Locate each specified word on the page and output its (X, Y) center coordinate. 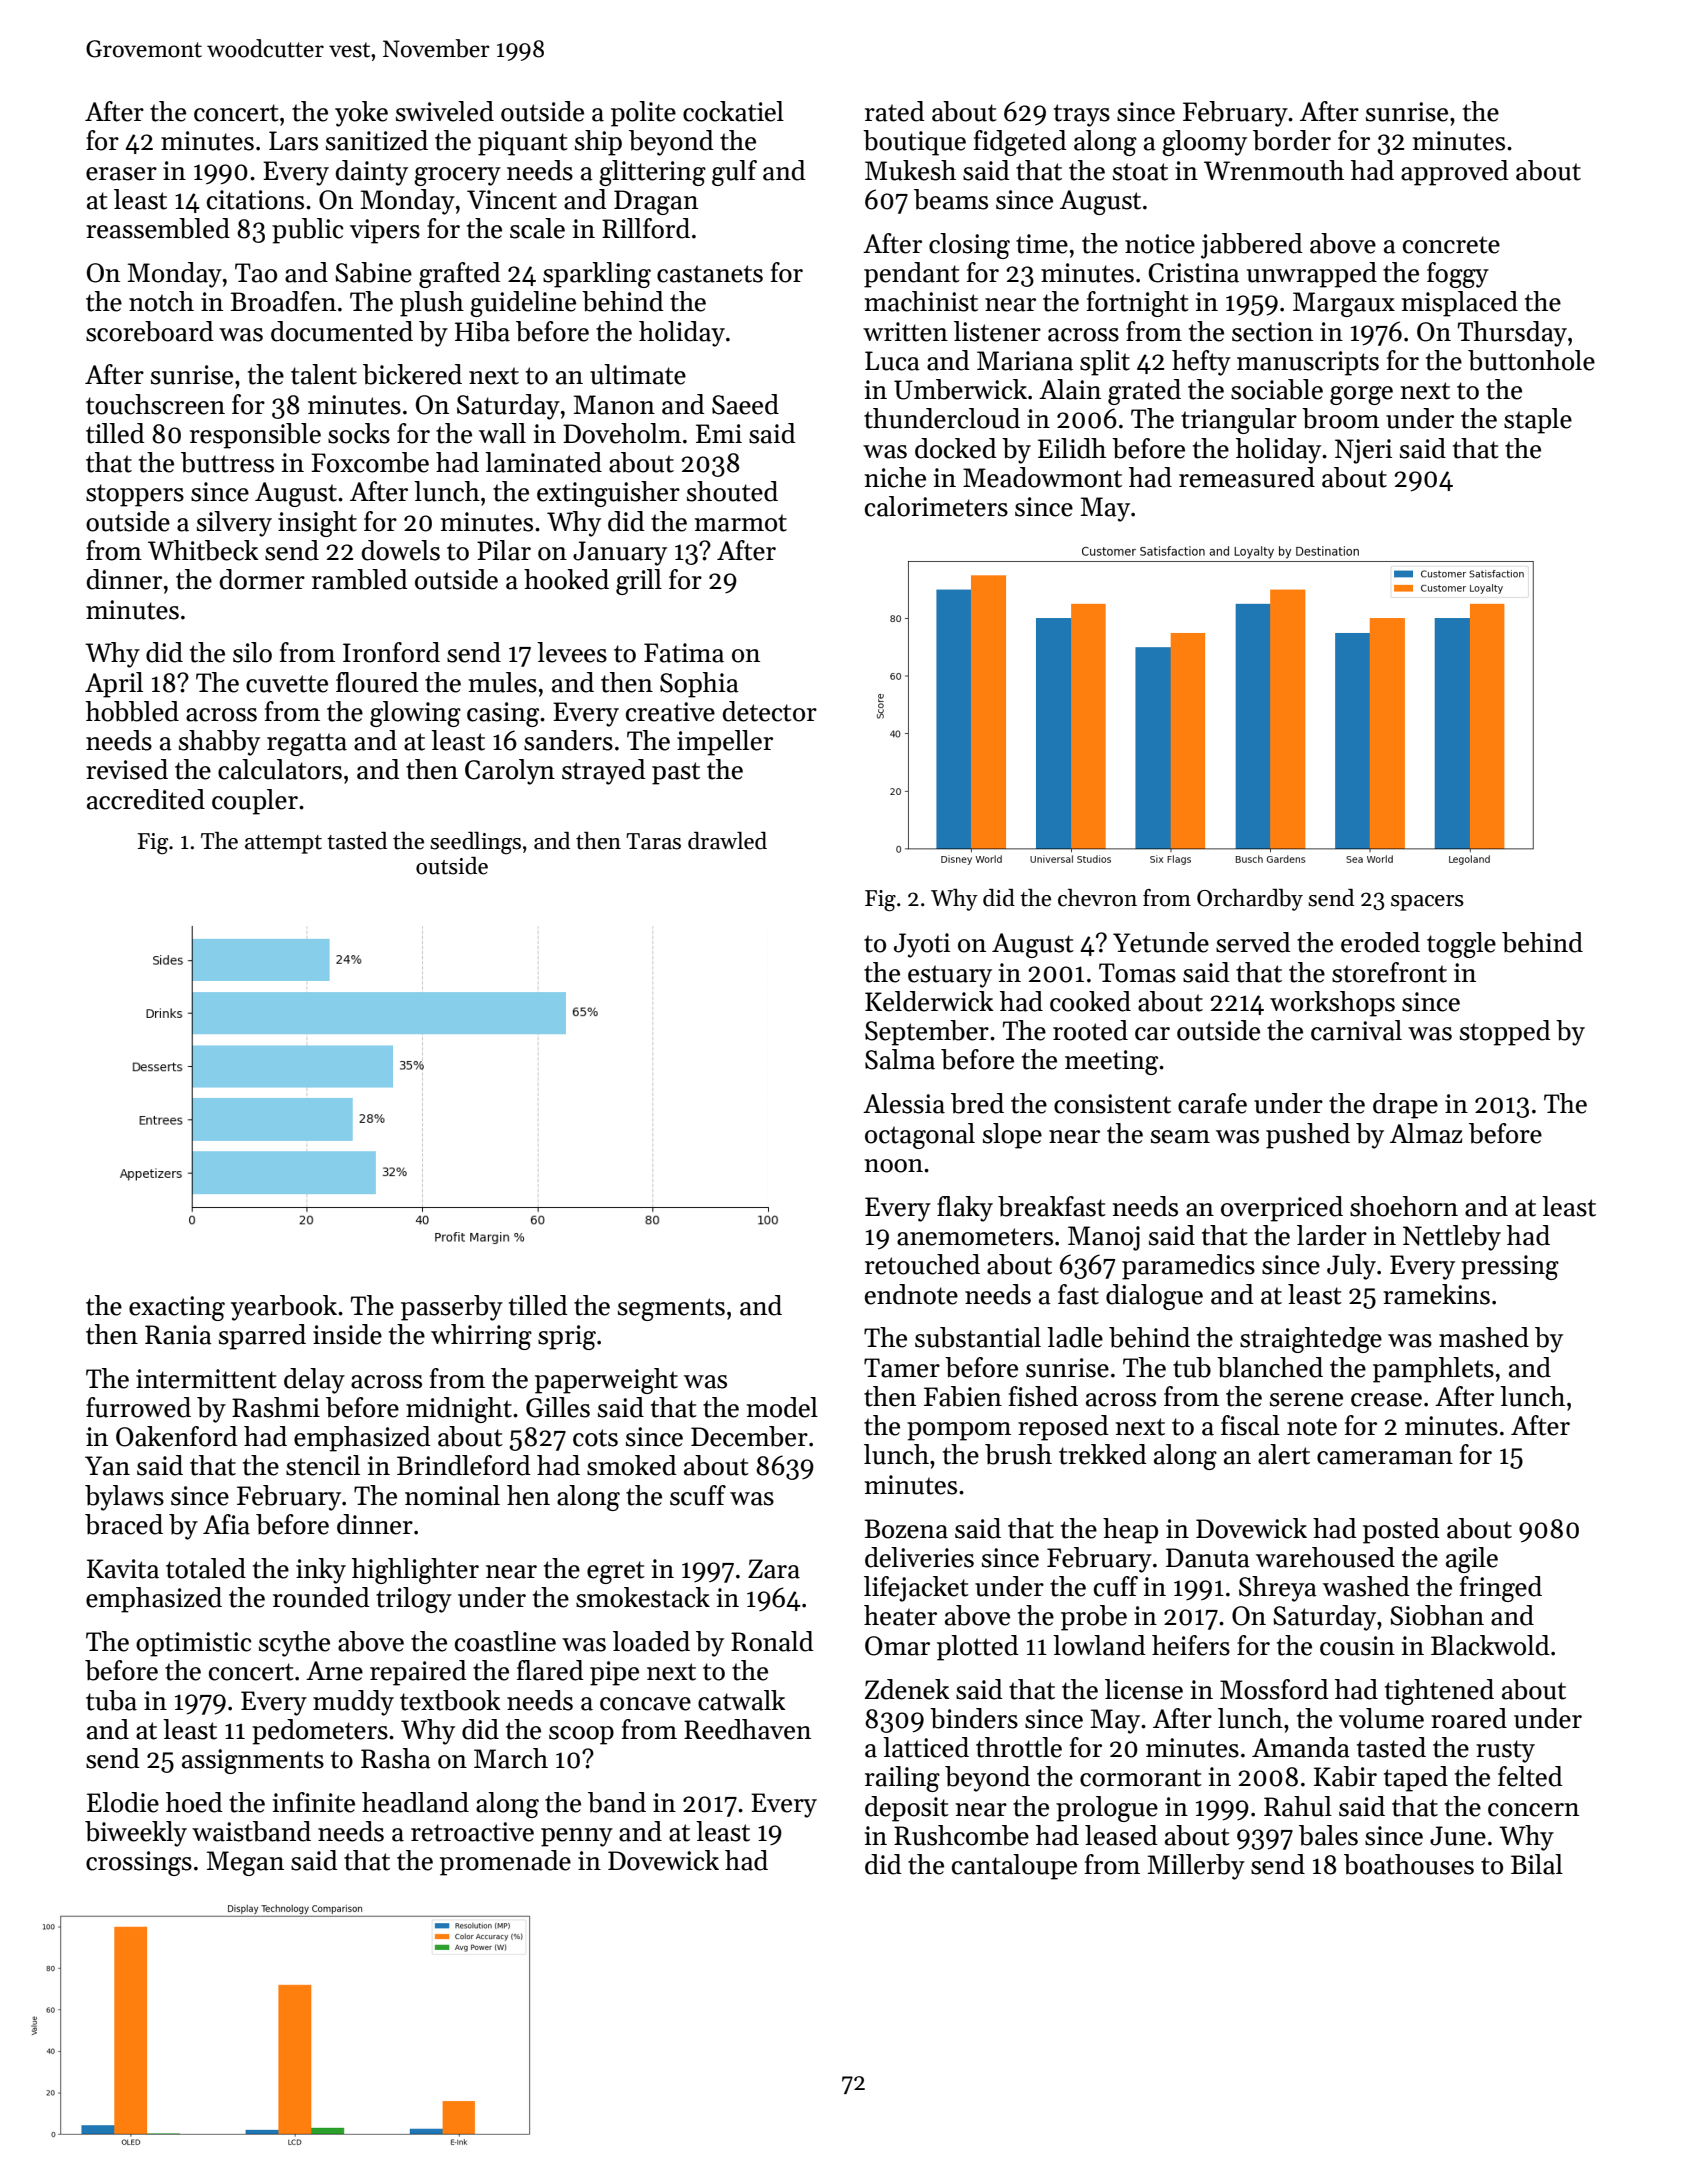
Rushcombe (961, 1835)
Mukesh (910, 170)
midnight (459, 1410)
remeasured (1247, 477)
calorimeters (936, 506)
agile (1472, 1560)
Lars (293, 141)
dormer (262, 579)
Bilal (1537, 1864)
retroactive (472, 1832)
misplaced (1459, 304)
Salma (900, 1059)
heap (1130, 1531)
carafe (1212, 1103)
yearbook (284, 1308)
